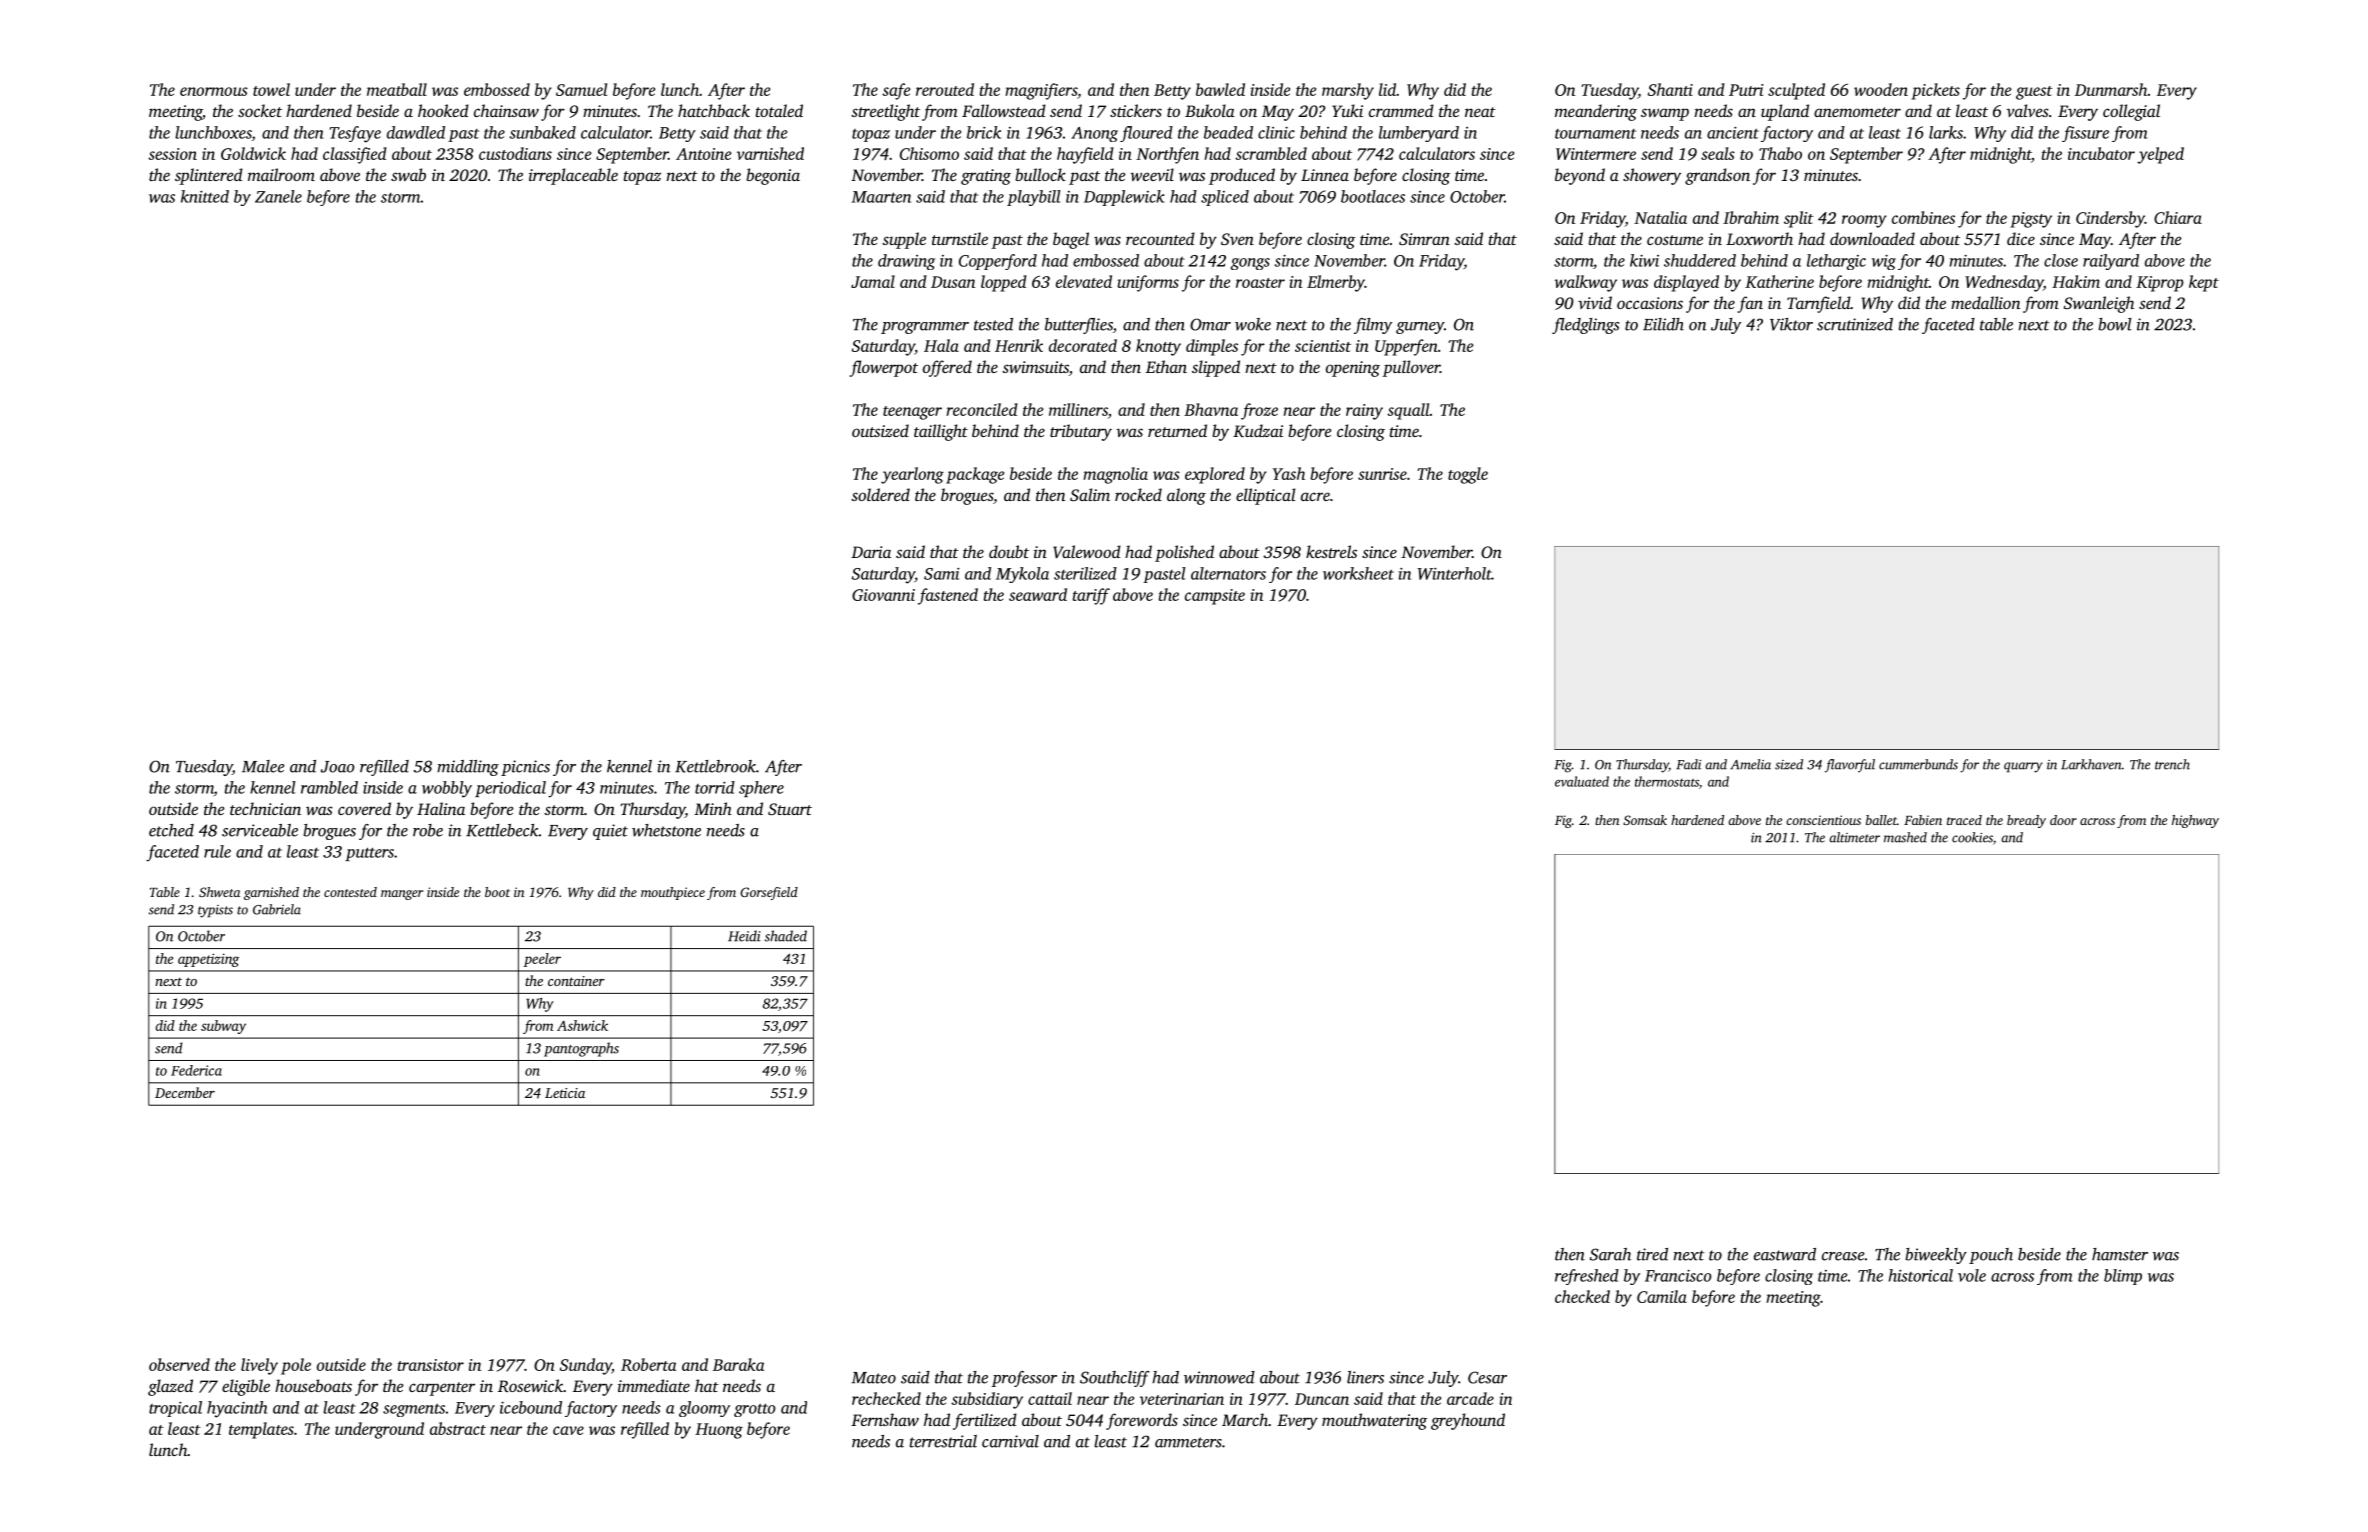  Describe the element at coordinates (525, 768) in the screenshot. I see `picnics` at that location.
